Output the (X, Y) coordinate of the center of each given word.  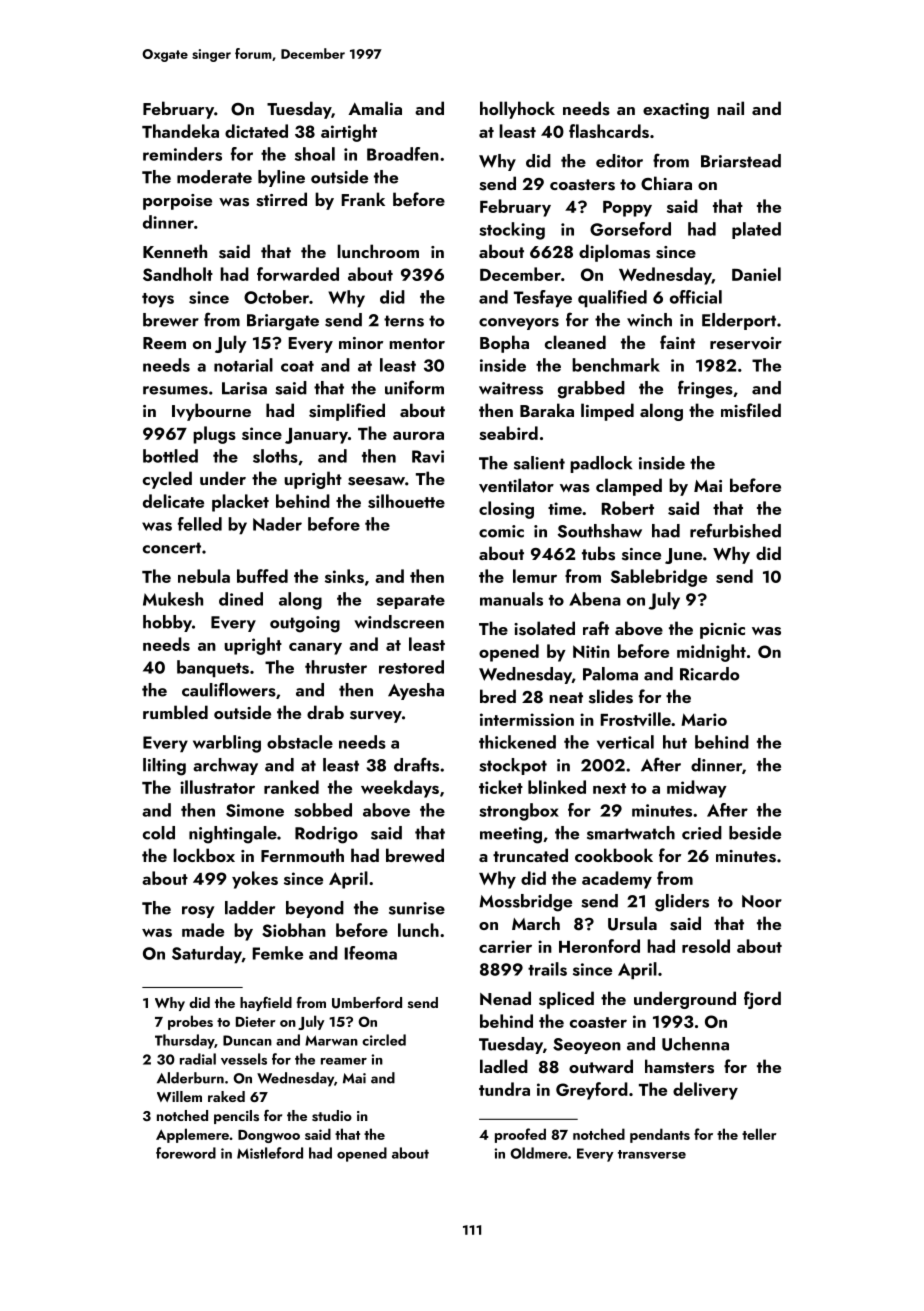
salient (539, 463)
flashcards (609, 131)
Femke (278, 953)
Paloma (610, 674)
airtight (349, 133)
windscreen (399, 622)
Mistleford (270, 1153)
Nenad (505, 998)
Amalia (375, 108)
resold (706, 946)
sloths (275, 456)
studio (332, 1116)
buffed (262, 576)
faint (677, 342)
